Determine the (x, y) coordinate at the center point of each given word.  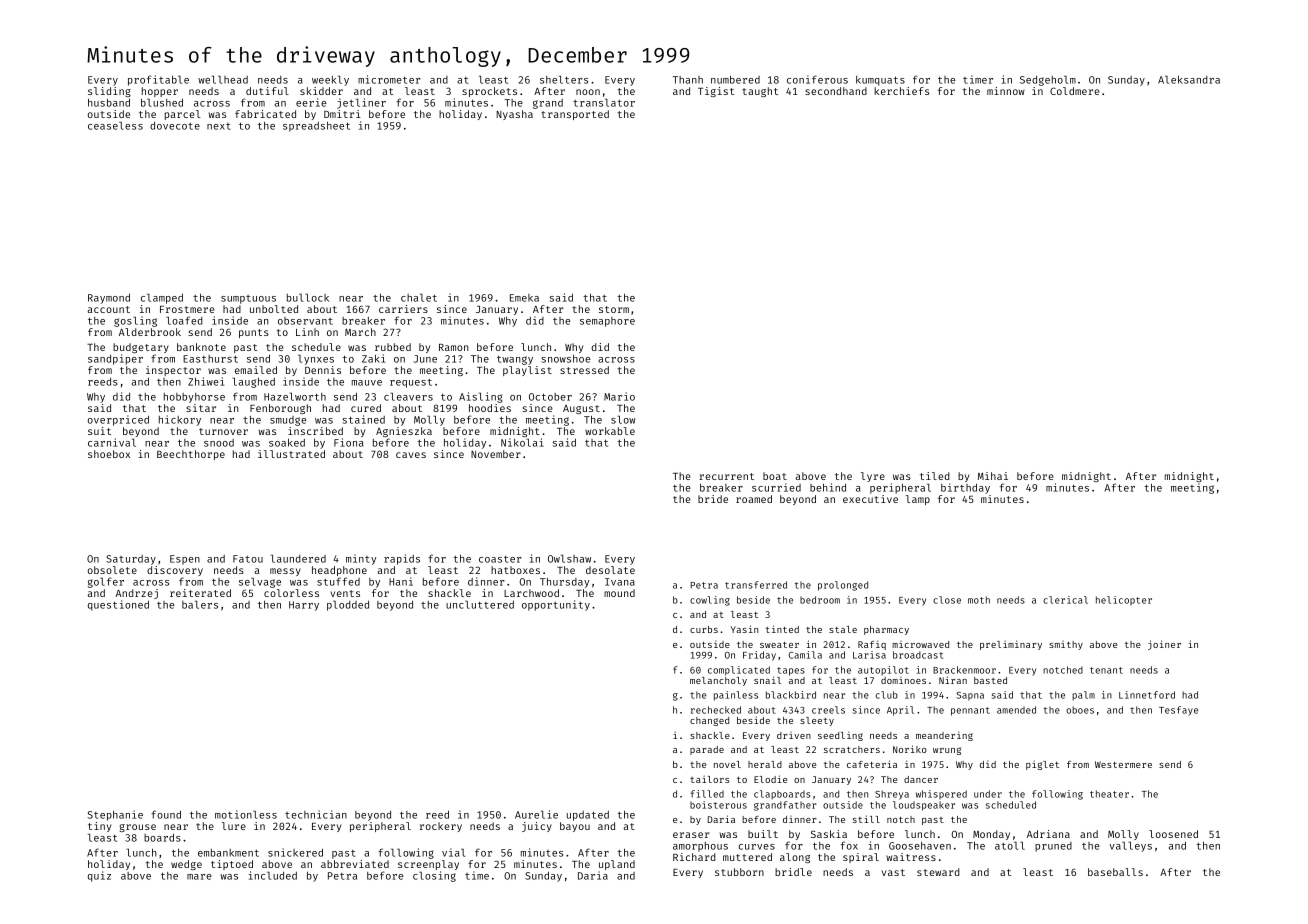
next (219, 126)
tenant (1106, 670)
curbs (704, 629)
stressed (584, 370)
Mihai (993, 476)
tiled (934, 476)
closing (434, 876)
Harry (304, 606)
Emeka (524, 298)
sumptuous (248, 299)
